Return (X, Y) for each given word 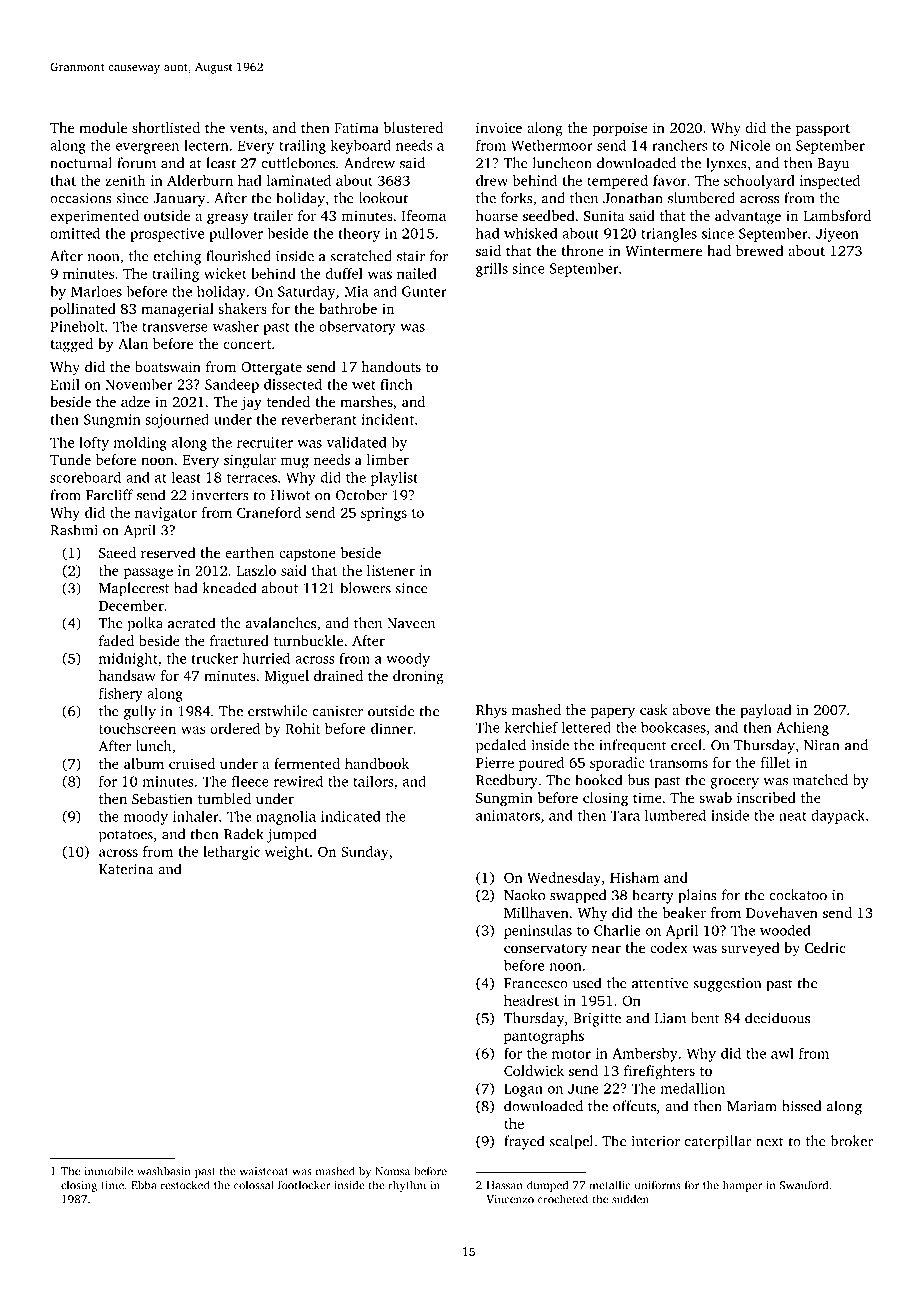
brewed (760, 250)
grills (492, 270)
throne (582, 250)
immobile (109, 1171)
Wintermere (663, 250)
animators (508, 815)
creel (686, 745)
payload (766, 711)
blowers (365, 588)
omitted (75, 233)
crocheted (563, 1199)
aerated (191, 623)
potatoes (126, 836)
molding (140, 443)
